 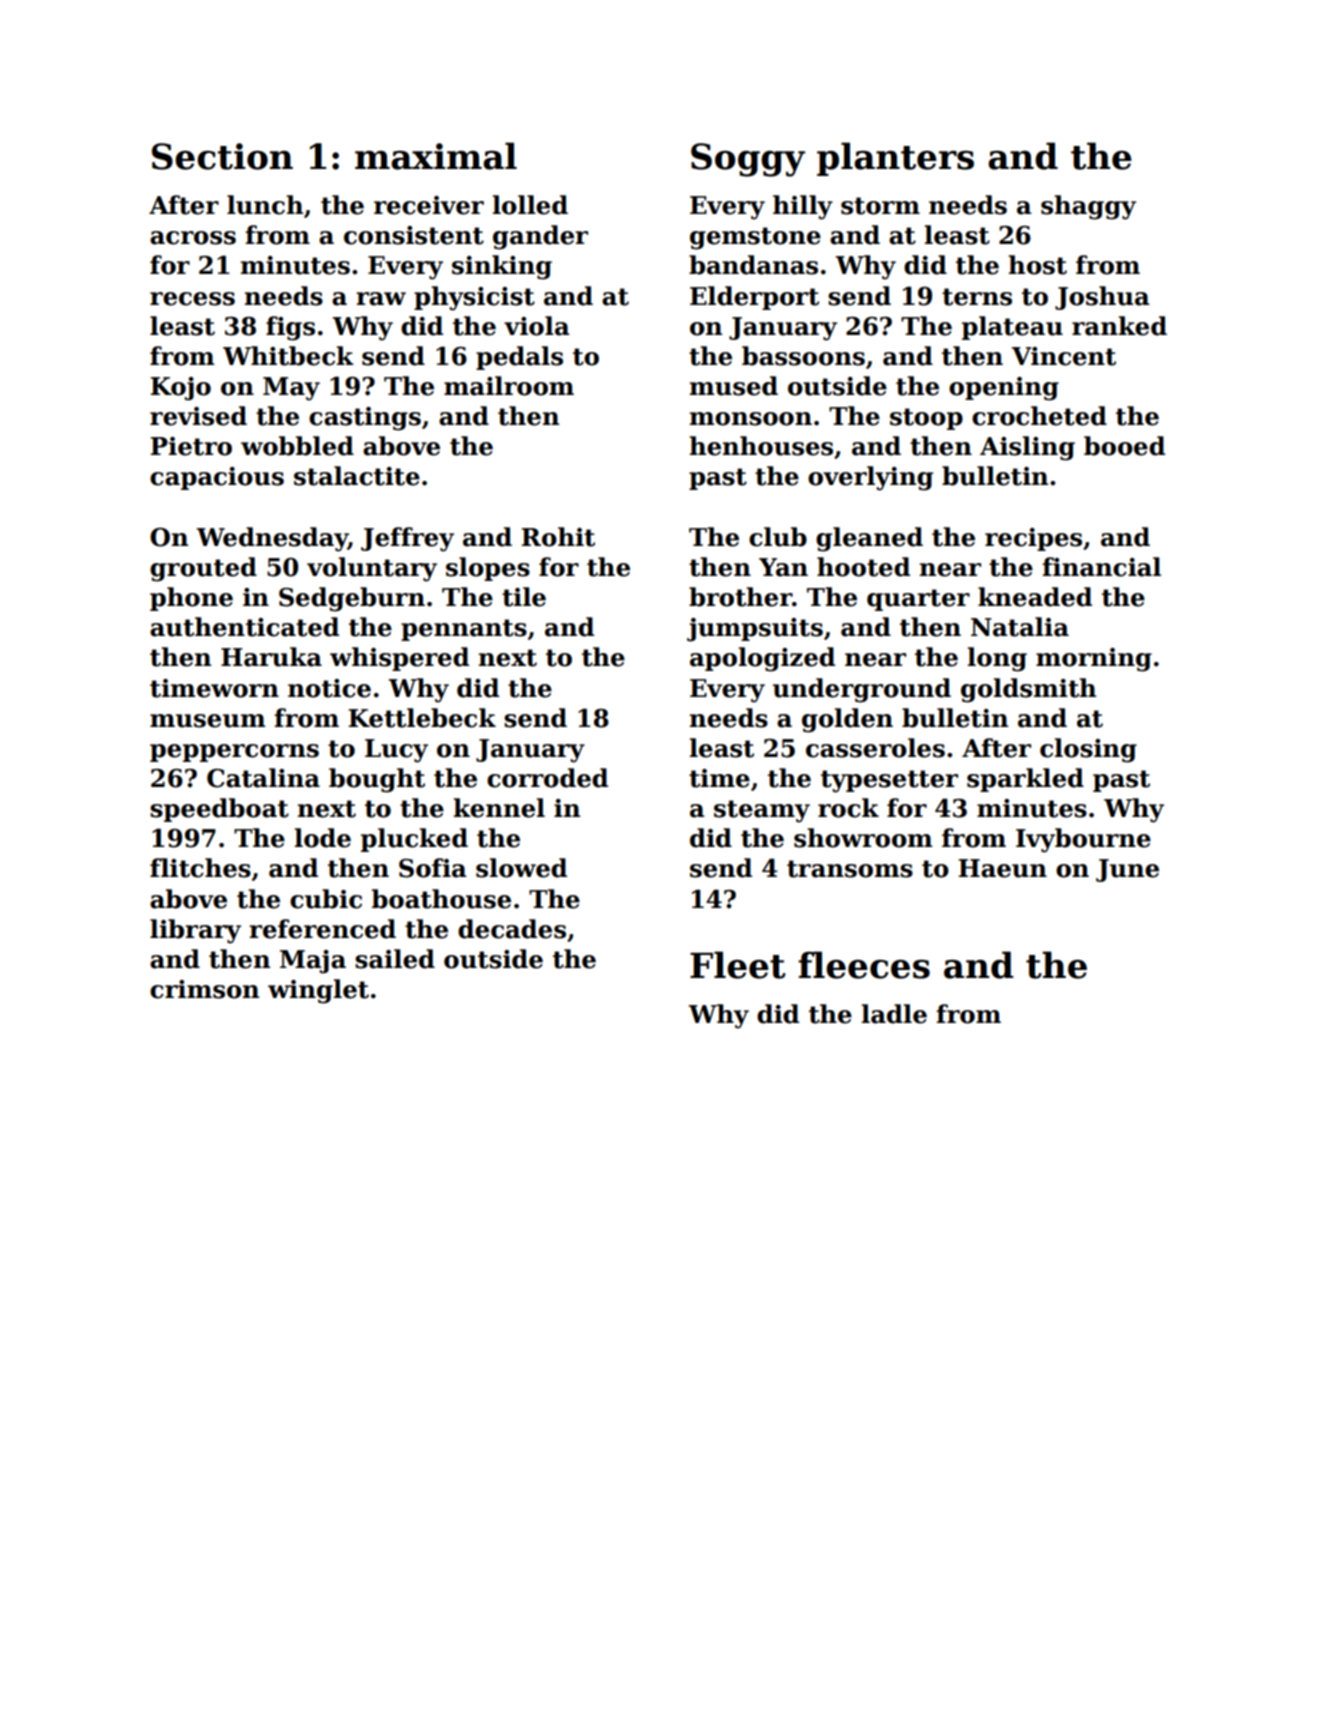 I want to click on Haruka, so click(x=271, y=657).
